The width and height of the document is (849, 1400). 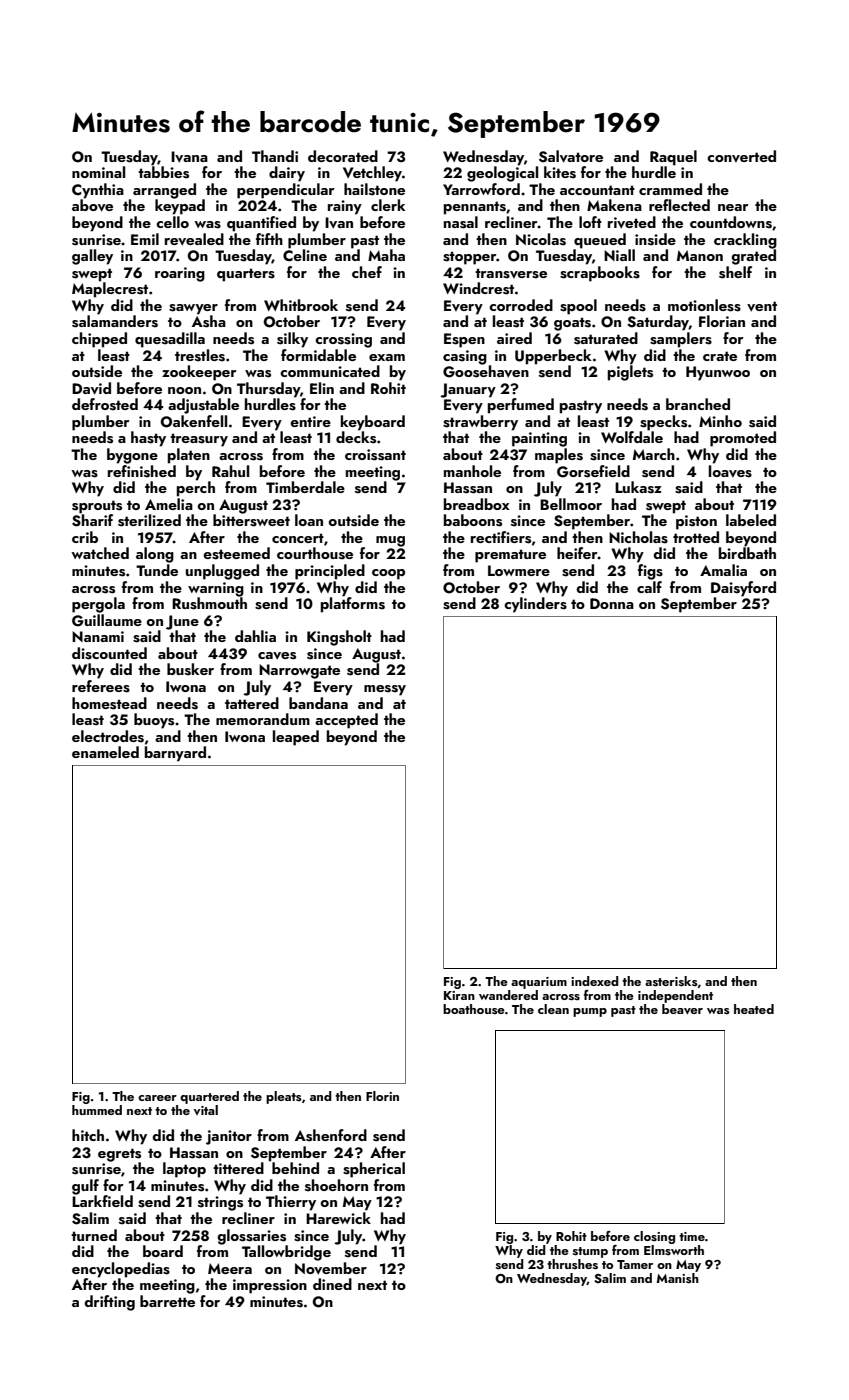 I want to click on thrushes, so click(x=572, y=1264).
